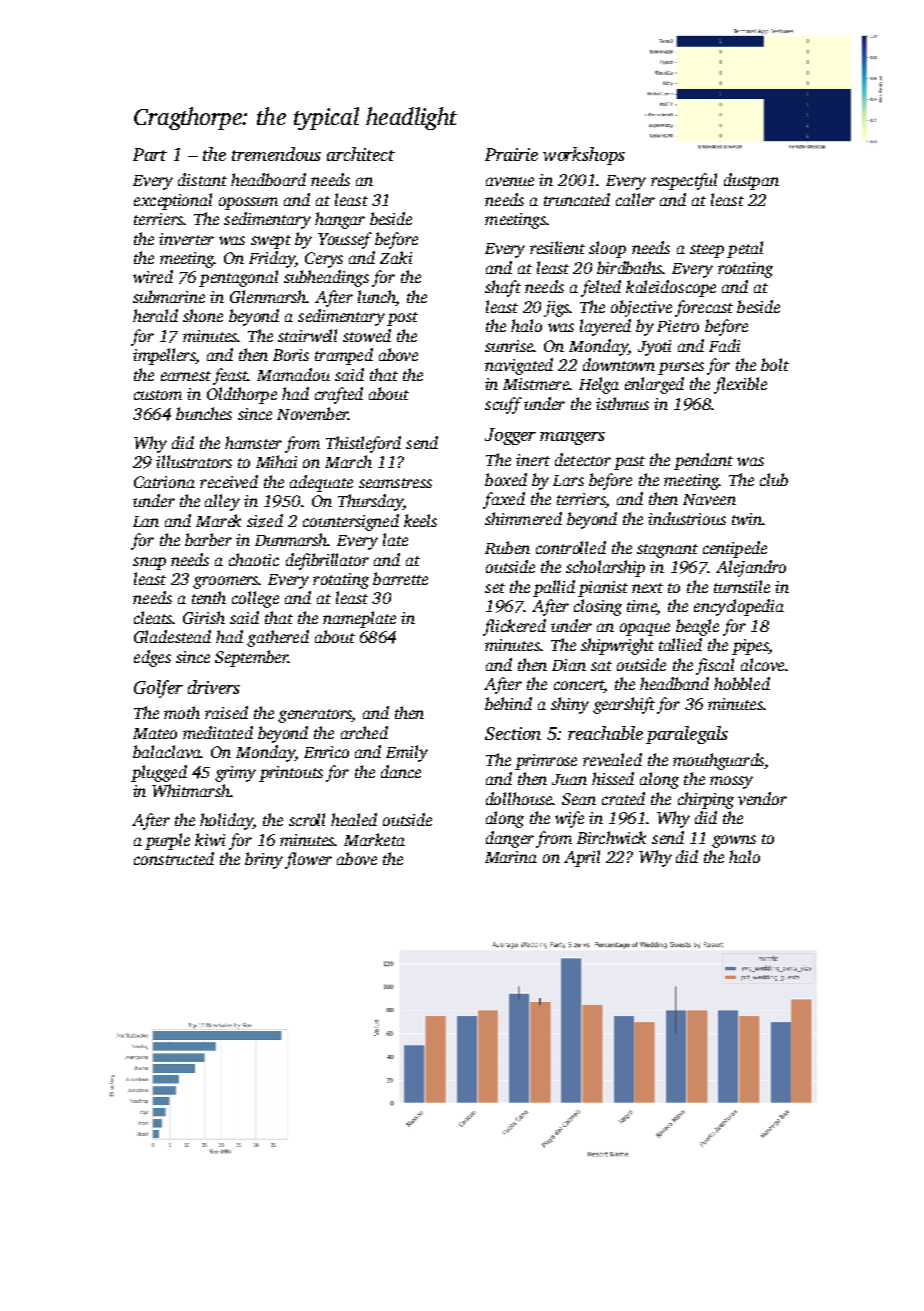 The width and height of the image is (924, 1311). Describe the element at coordinates (374, 839) in the image. I see `Marketa` at that location.
